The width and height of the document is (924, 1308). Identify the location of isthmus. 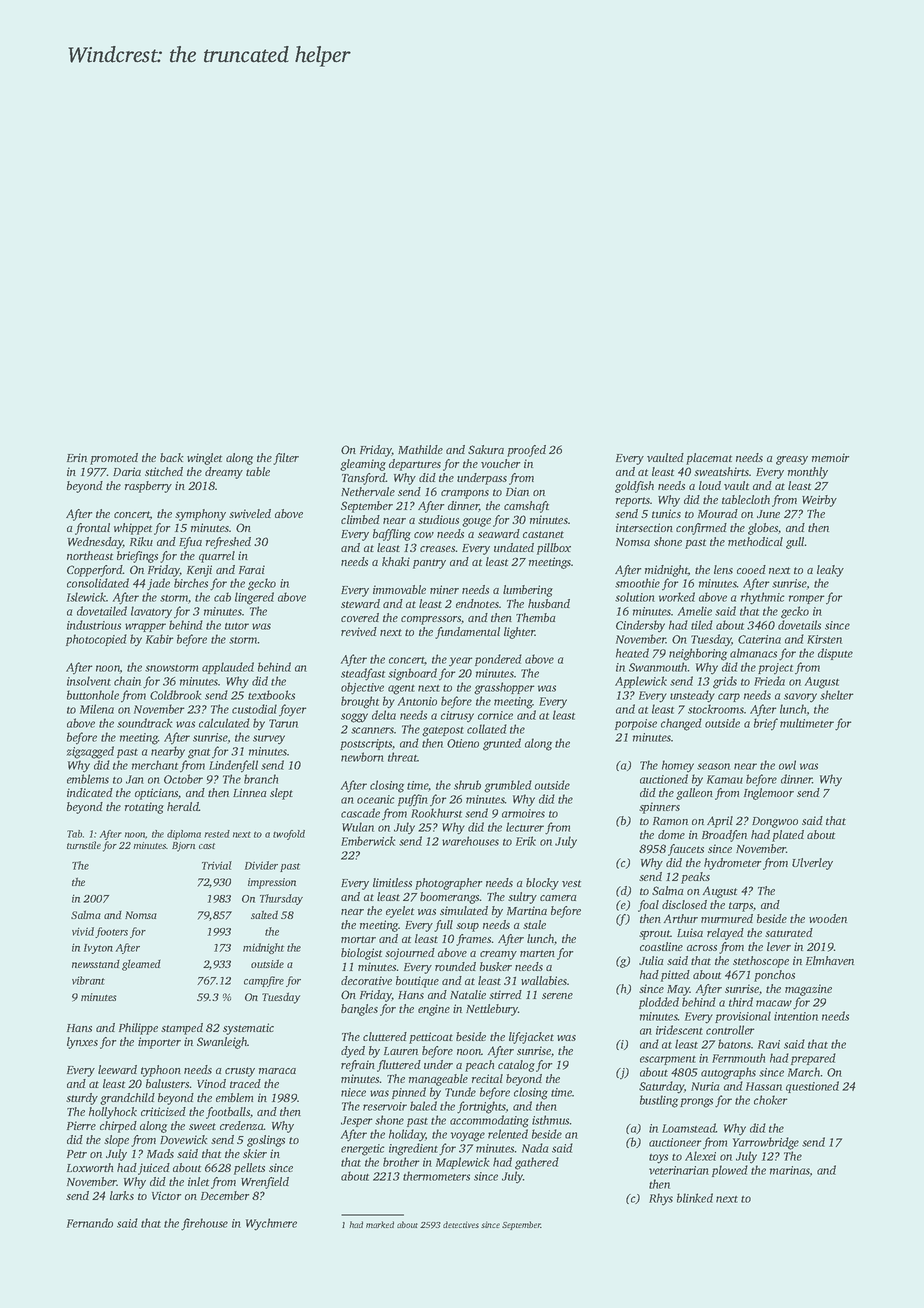
(550, 1120).
